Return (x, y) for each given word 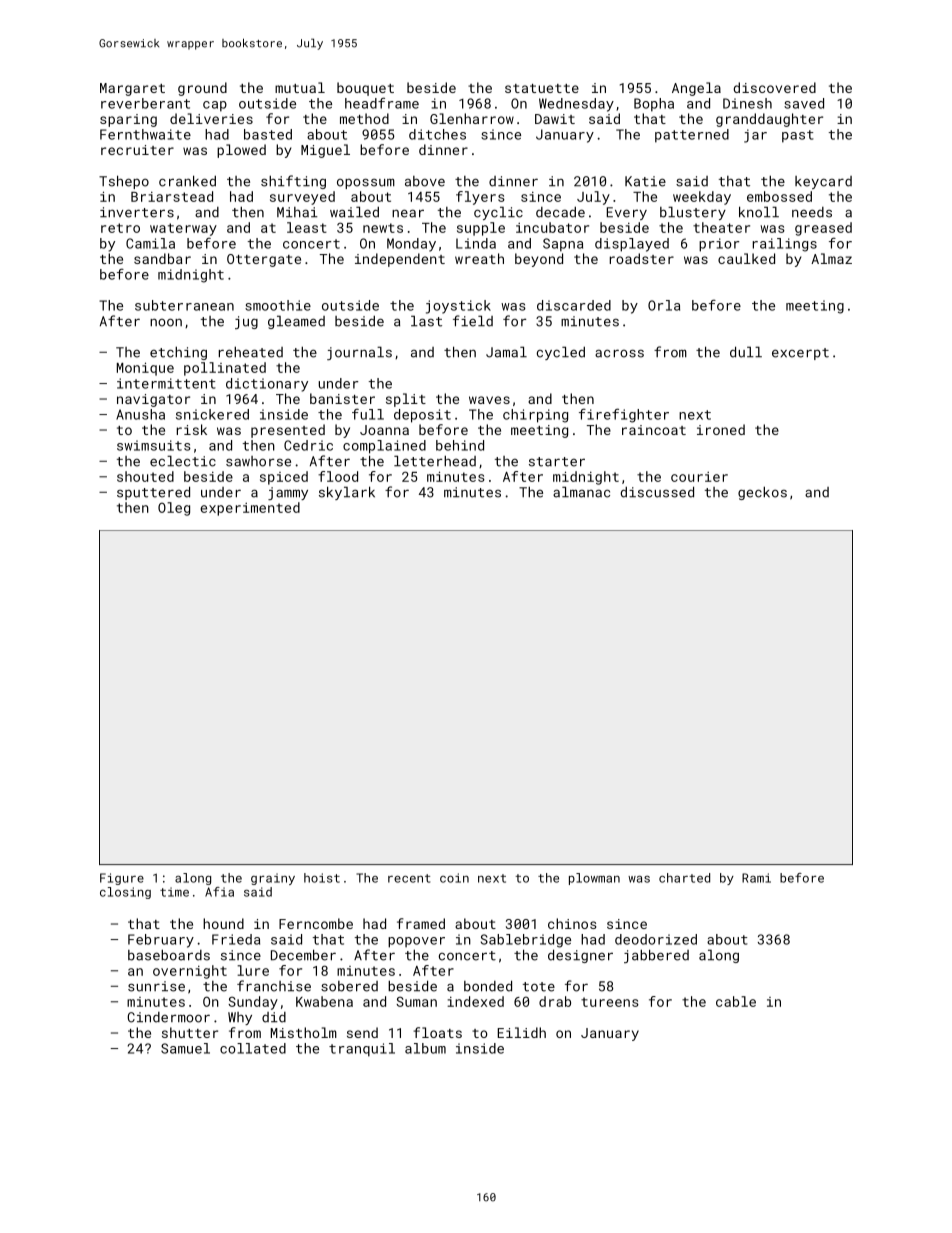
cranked (187, 181)
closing (125, 893)
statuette (542, 88)
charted (684, 878)
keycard (823, 182)
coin (454, 878)
